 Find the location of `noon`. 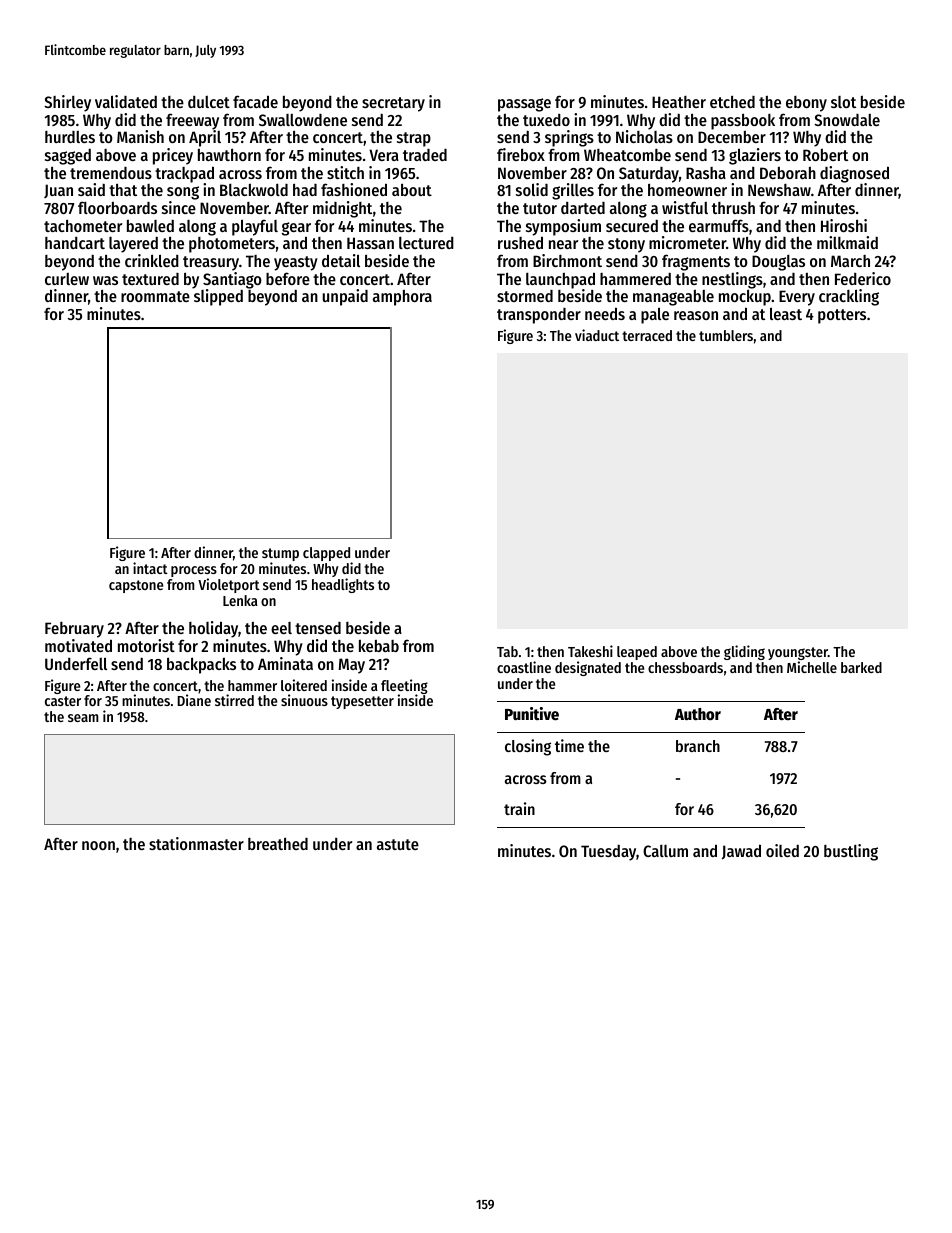

noon is located at coordinates (98, 845).
